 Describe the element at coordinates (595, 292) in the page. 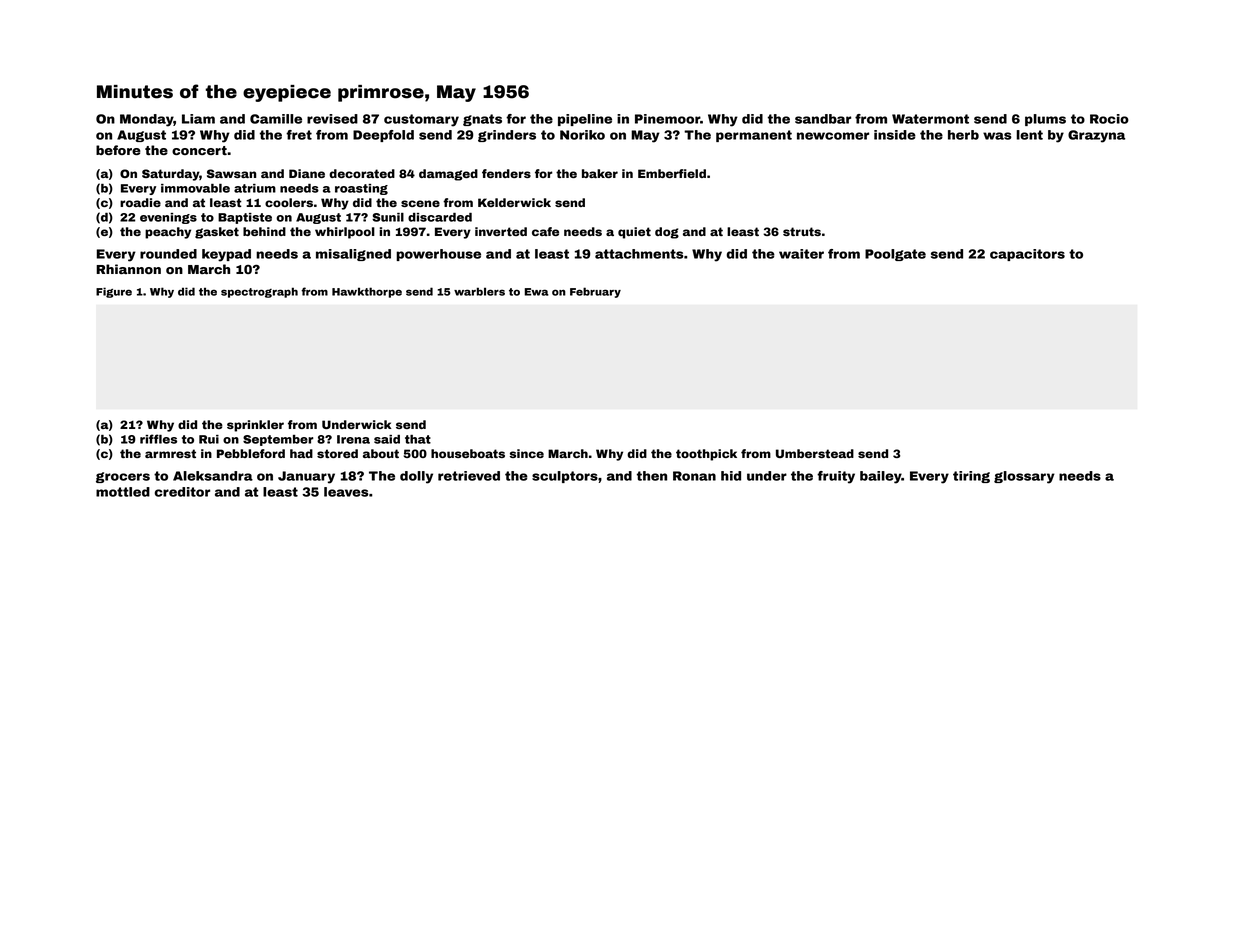

I see `February` at that location.
